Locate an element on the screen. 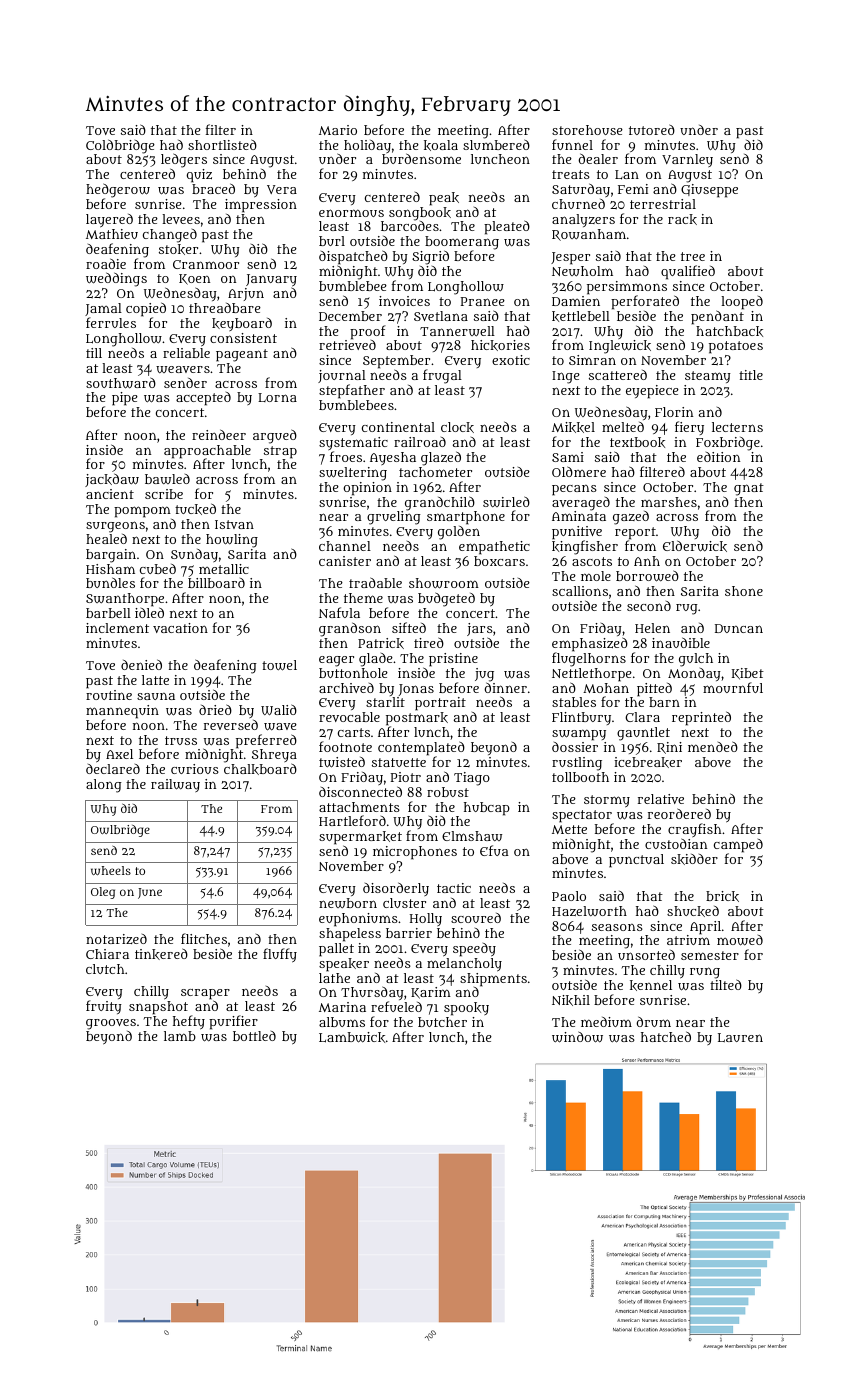 This screenshot has height=1400, width=849. wheels is located at coordinates (111, 870).
